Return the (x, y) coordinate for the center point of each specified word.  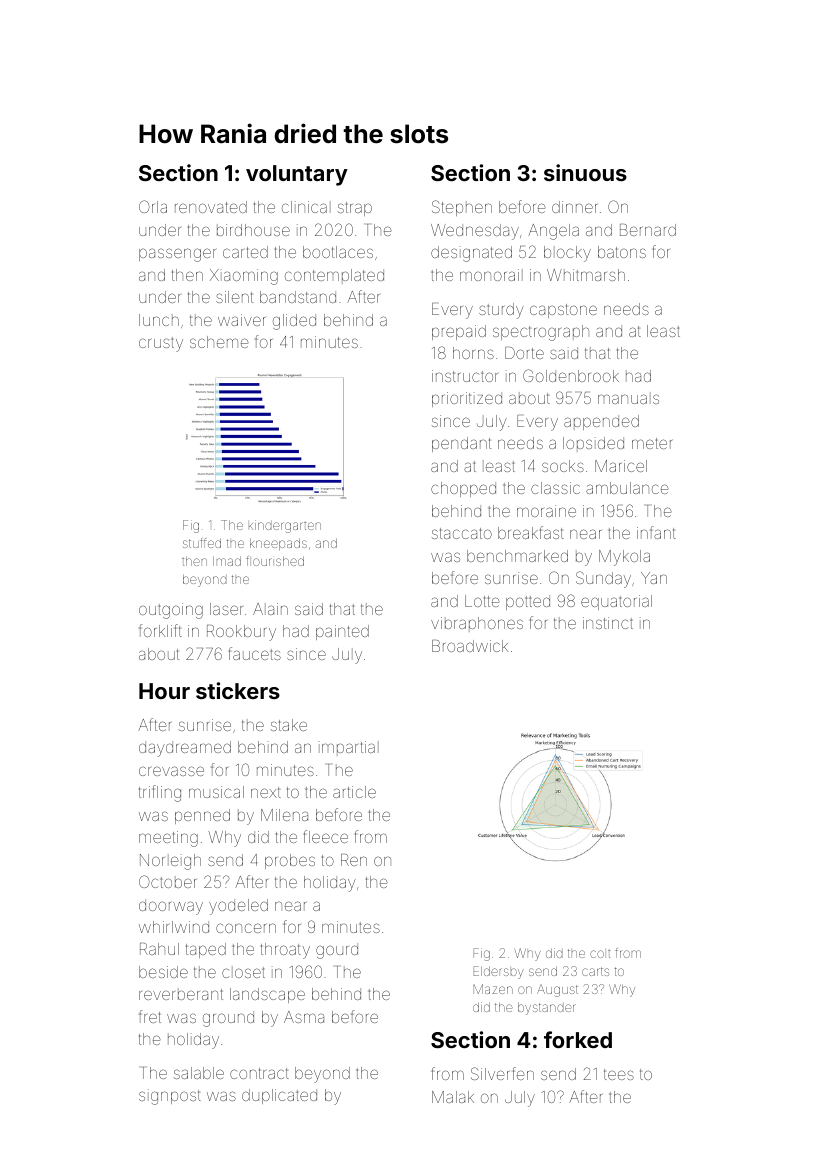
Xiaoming (244, 277)
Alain (270, 609)
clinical (306, 207)
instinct (608, 623)
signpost (170, 1097)
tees (619, 1074)
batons (622, 252)
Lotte (482, 601)
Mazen (493, 989)
